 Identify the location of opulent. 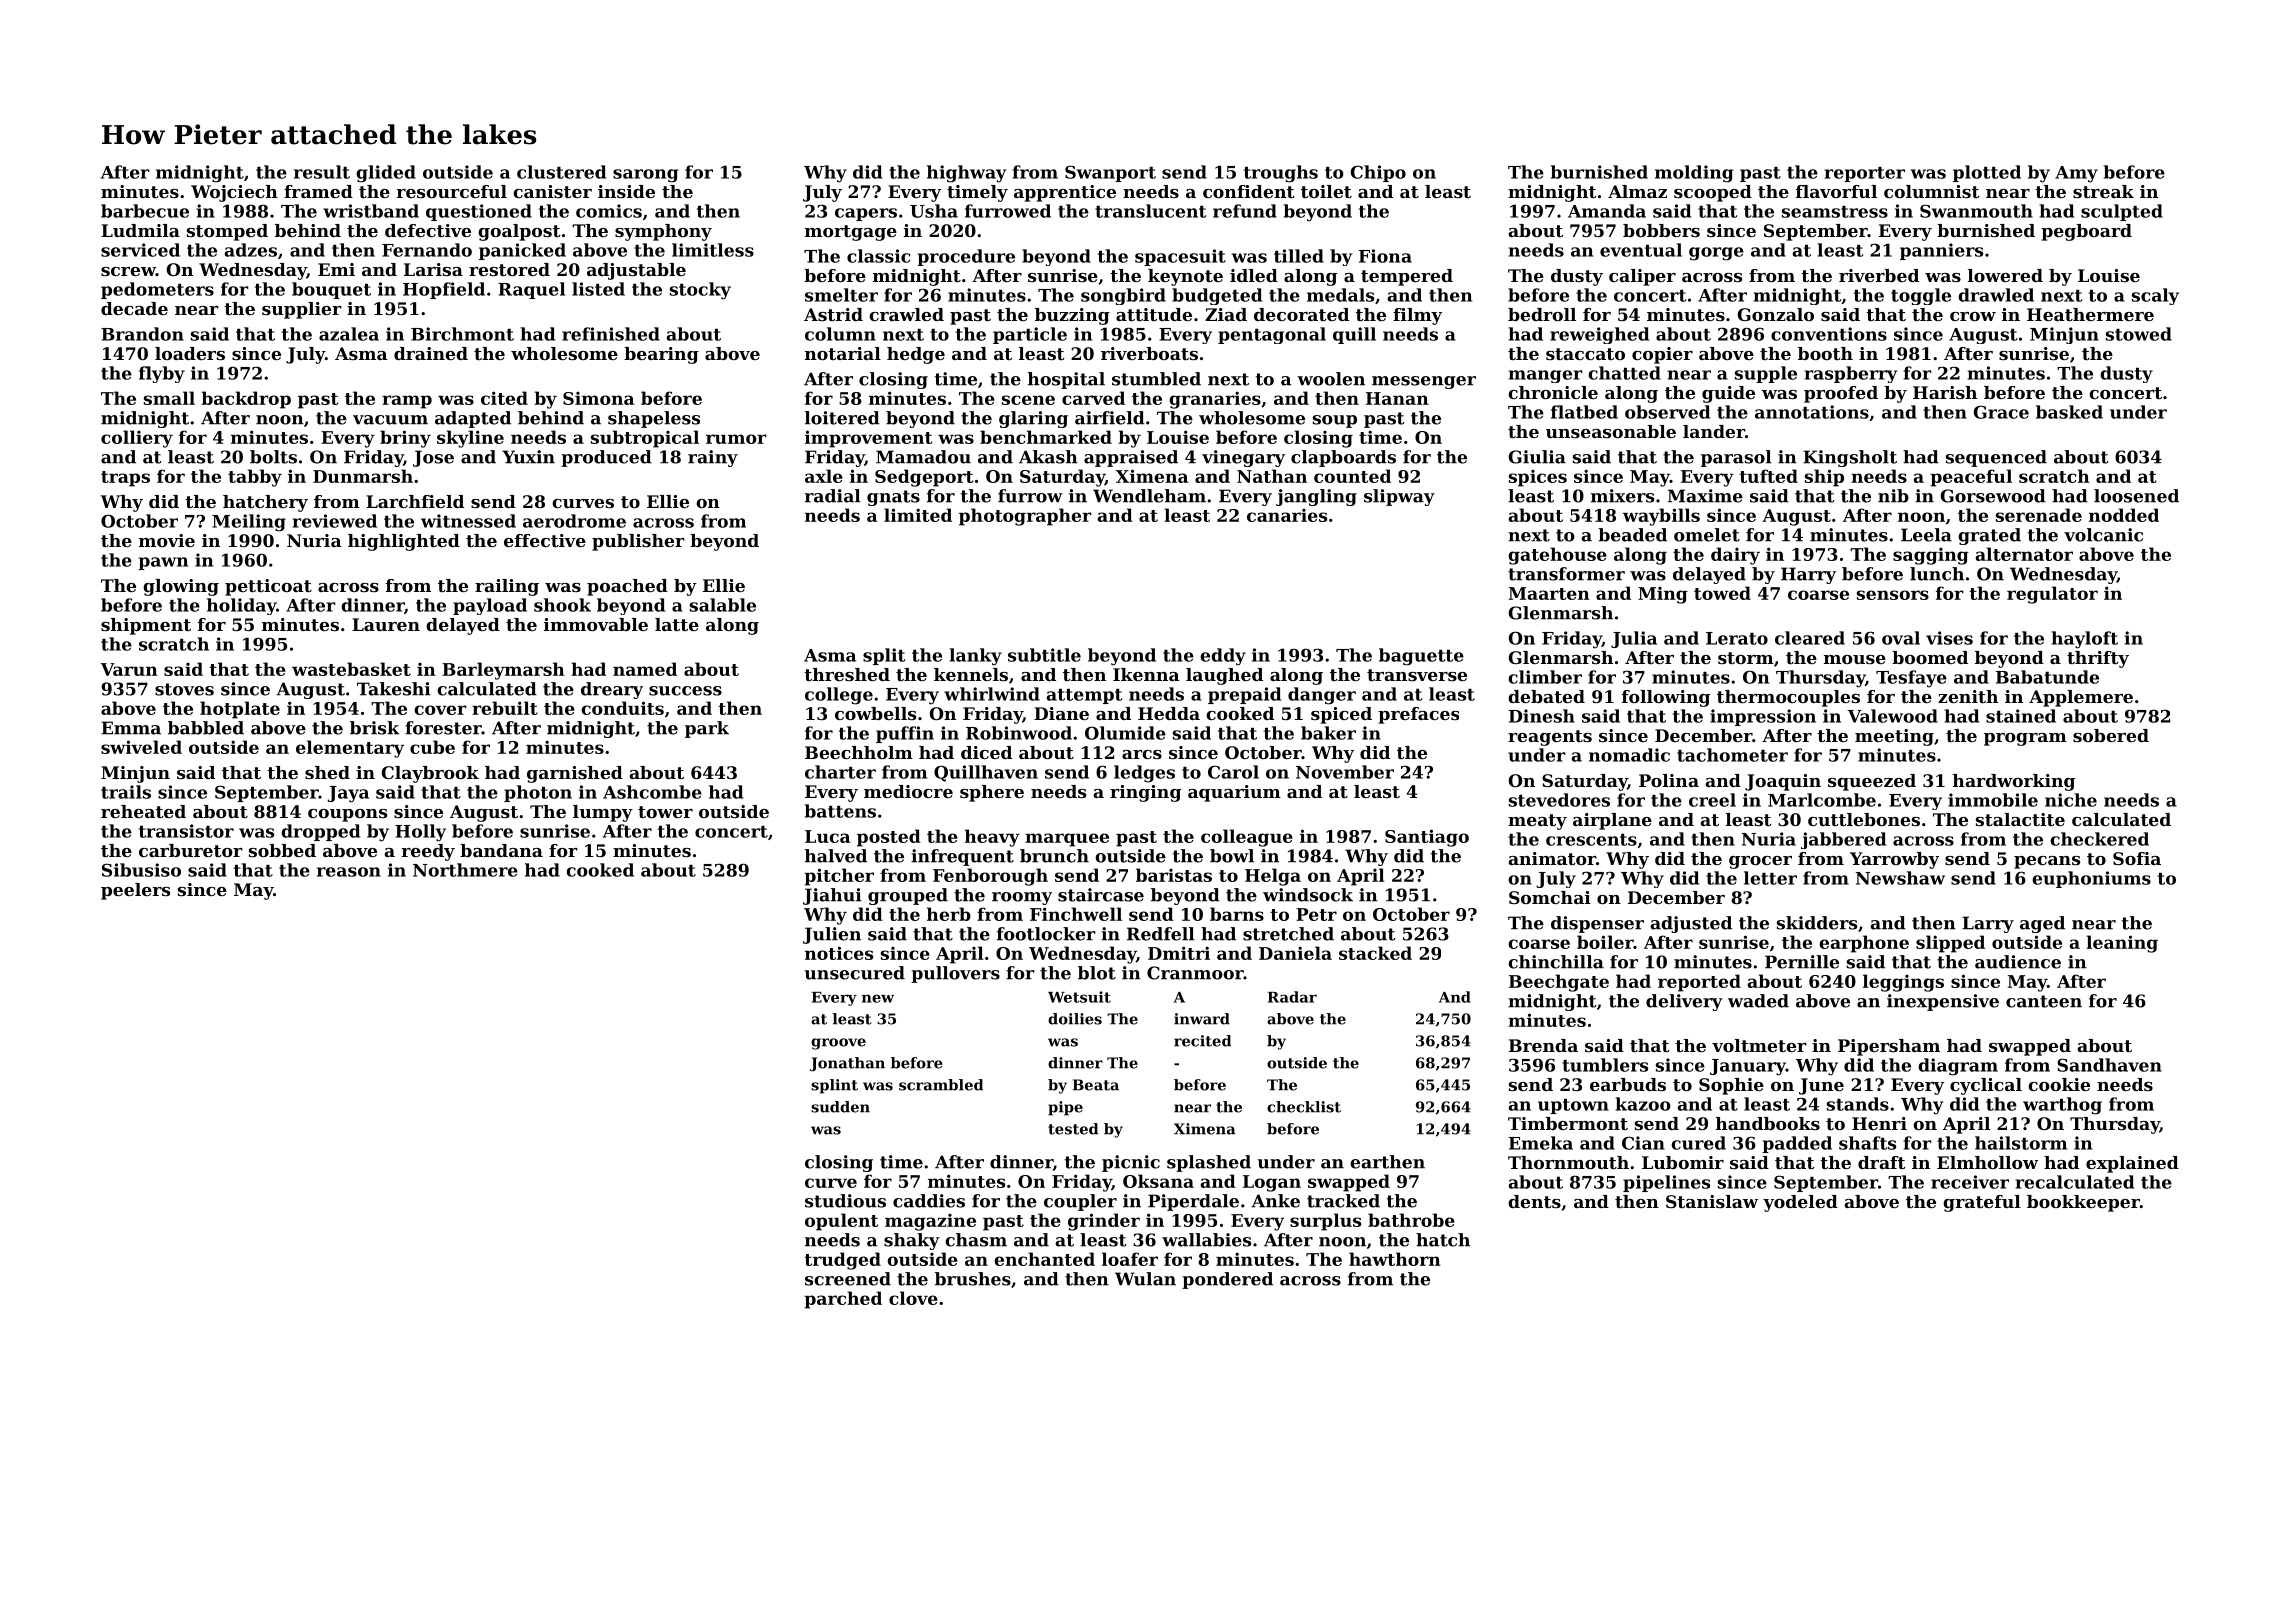
(841, 1222).
